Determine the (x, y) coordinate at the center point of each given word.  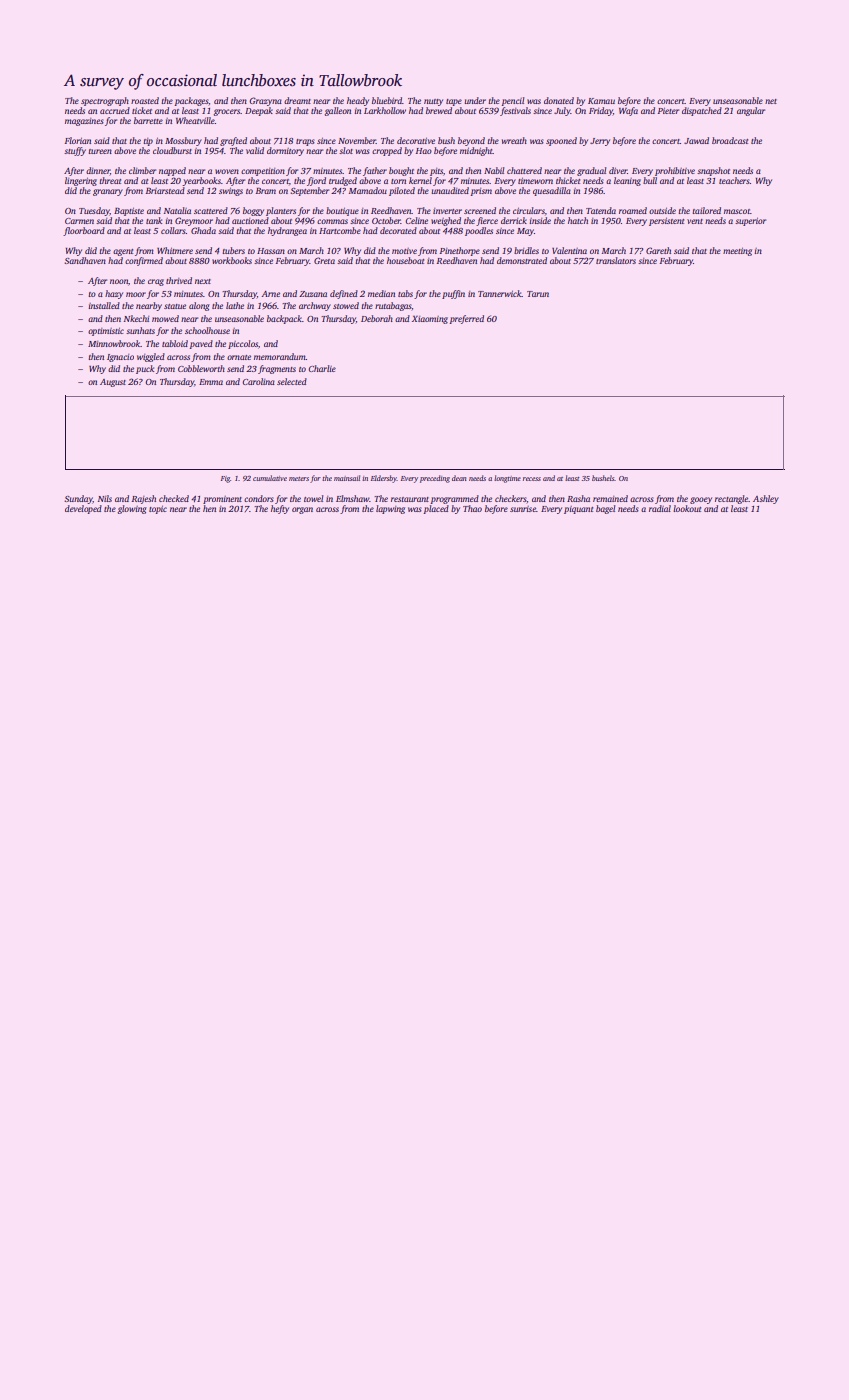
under (475, 100)
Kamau (601, 101)
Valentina (569, 250)
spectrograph (105, 101)
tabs (405, 293)
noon (119, 281)
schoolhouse (207, 330)
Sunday (78, 499)
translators (616, 260)
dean (459, 478)
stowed (346, 305)
